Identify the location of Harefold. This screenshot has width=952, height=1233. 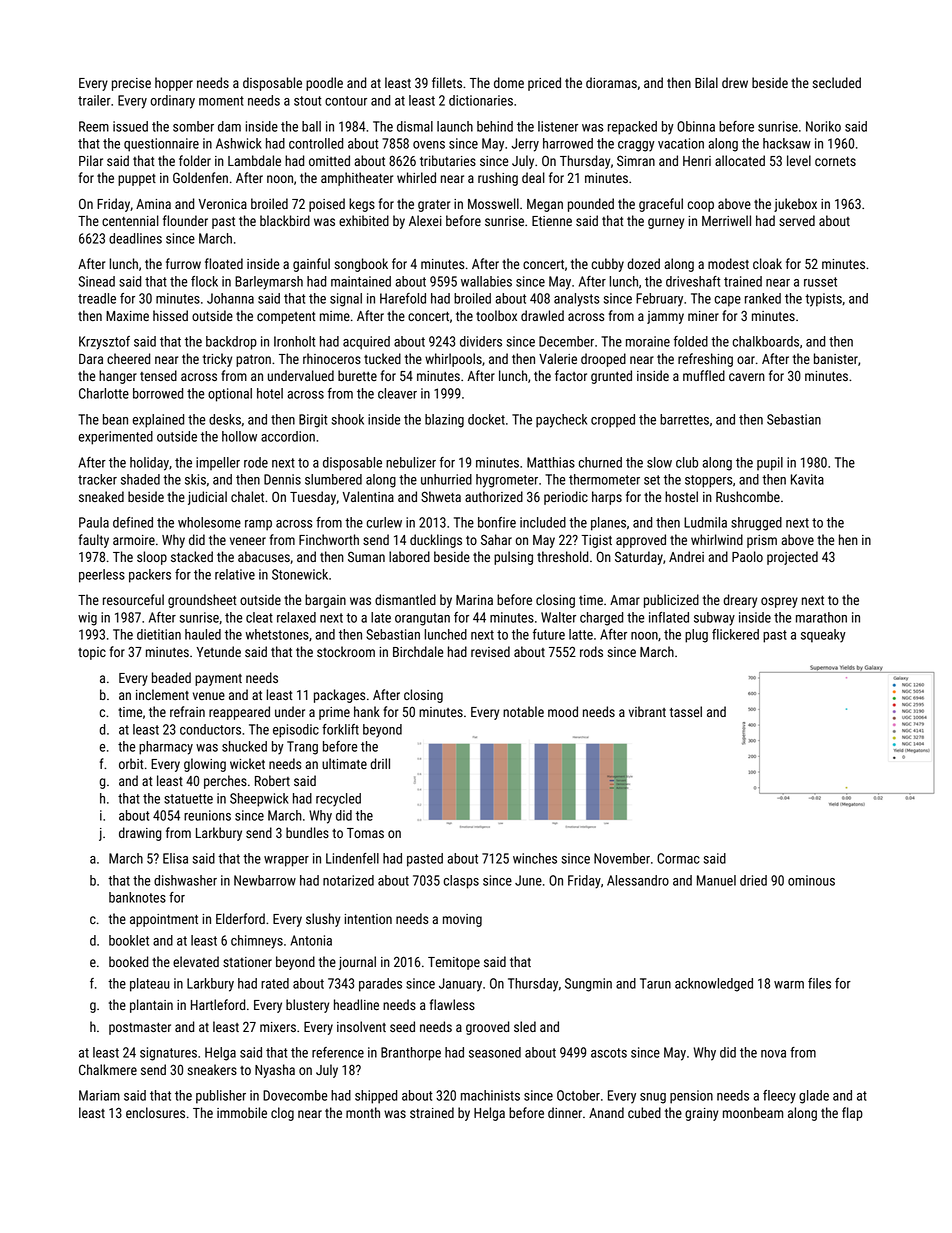
(403, 298).
